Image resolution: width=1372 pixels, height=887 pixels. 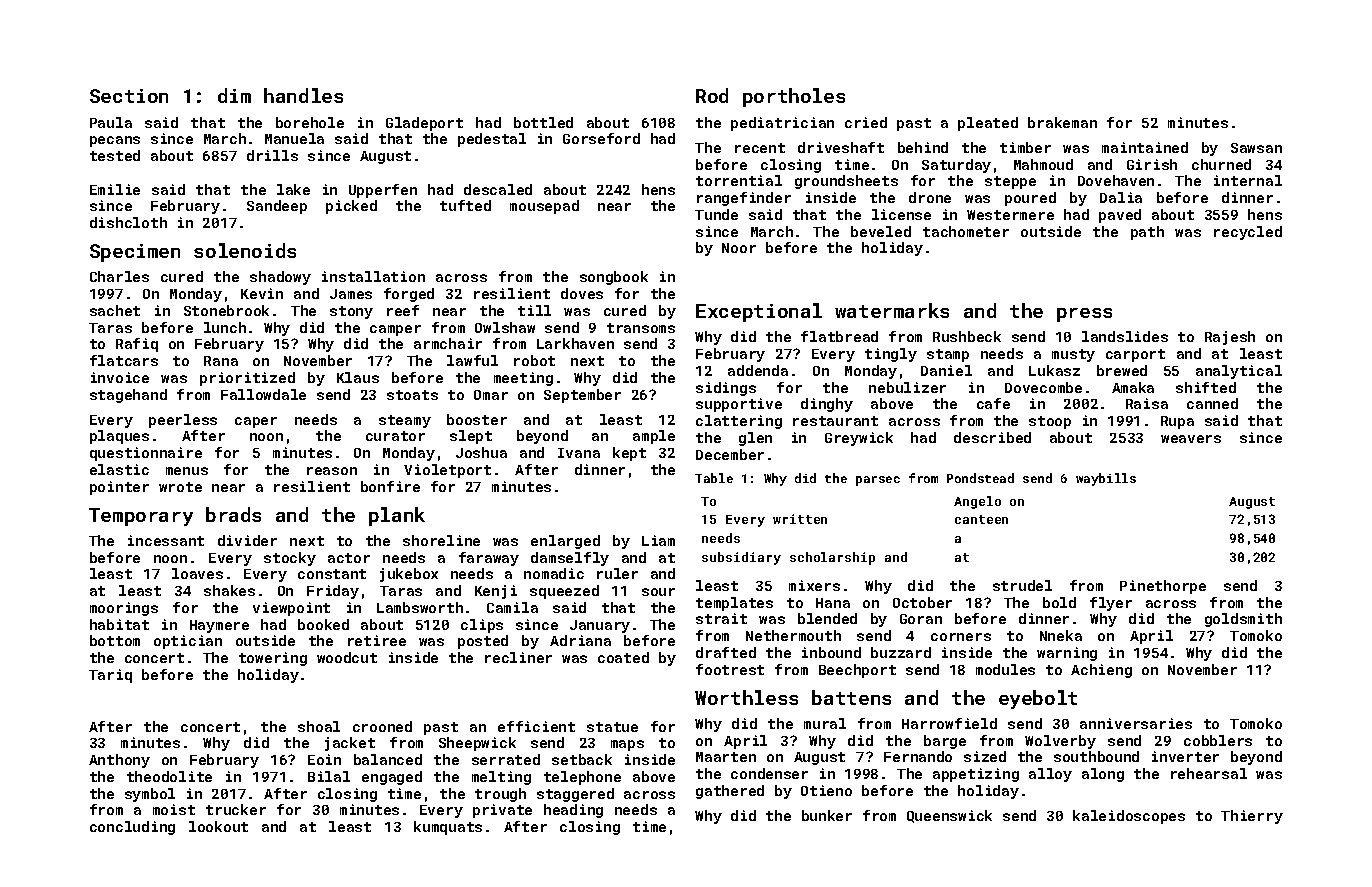 What do you see at coordinates (128, 222) in the screenshot?
I see `dishcloth` at bounding box center [128, 222].
